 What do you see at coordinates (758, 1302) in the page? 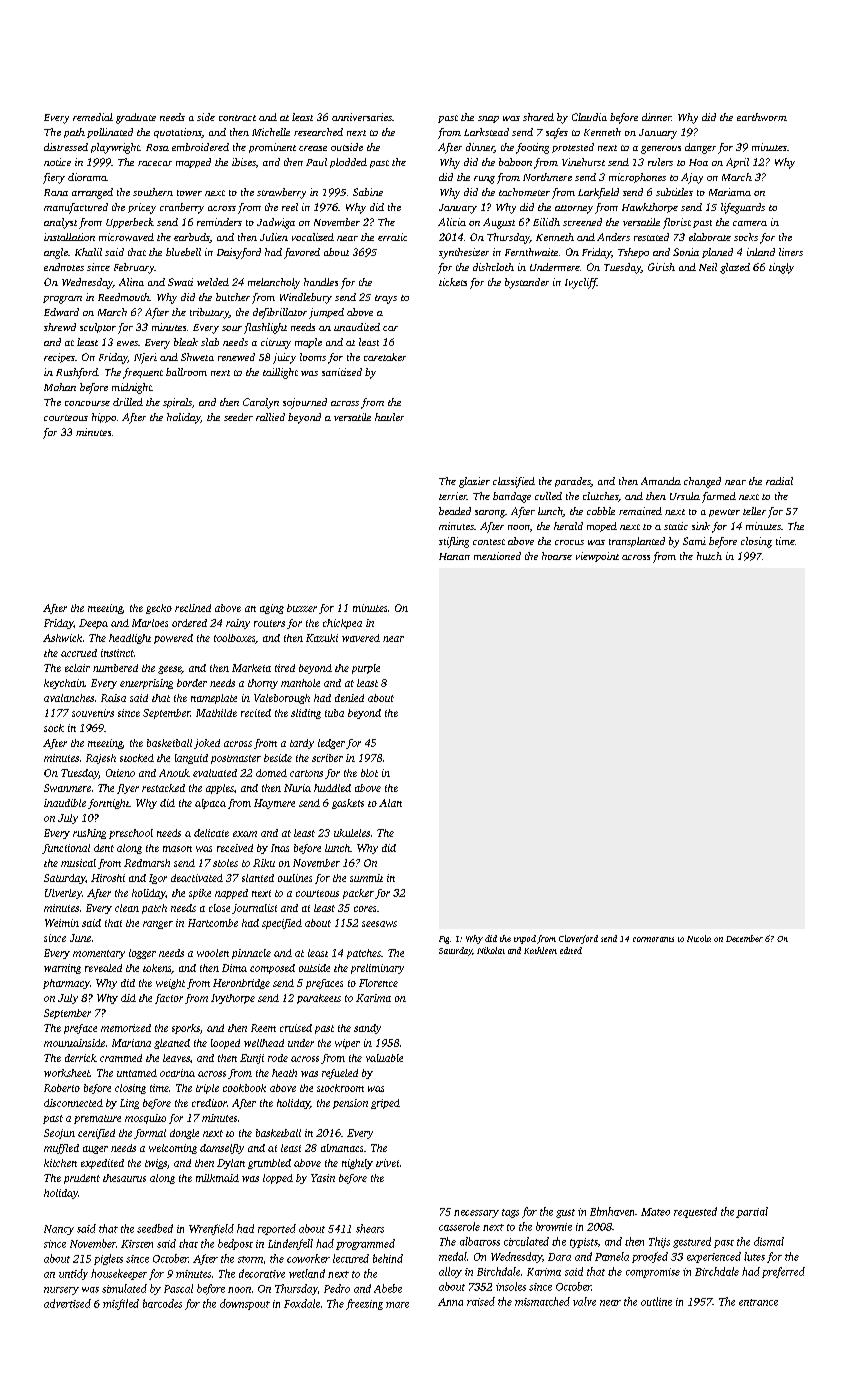
I see `entrance` at bounding box center [758, 1302].
